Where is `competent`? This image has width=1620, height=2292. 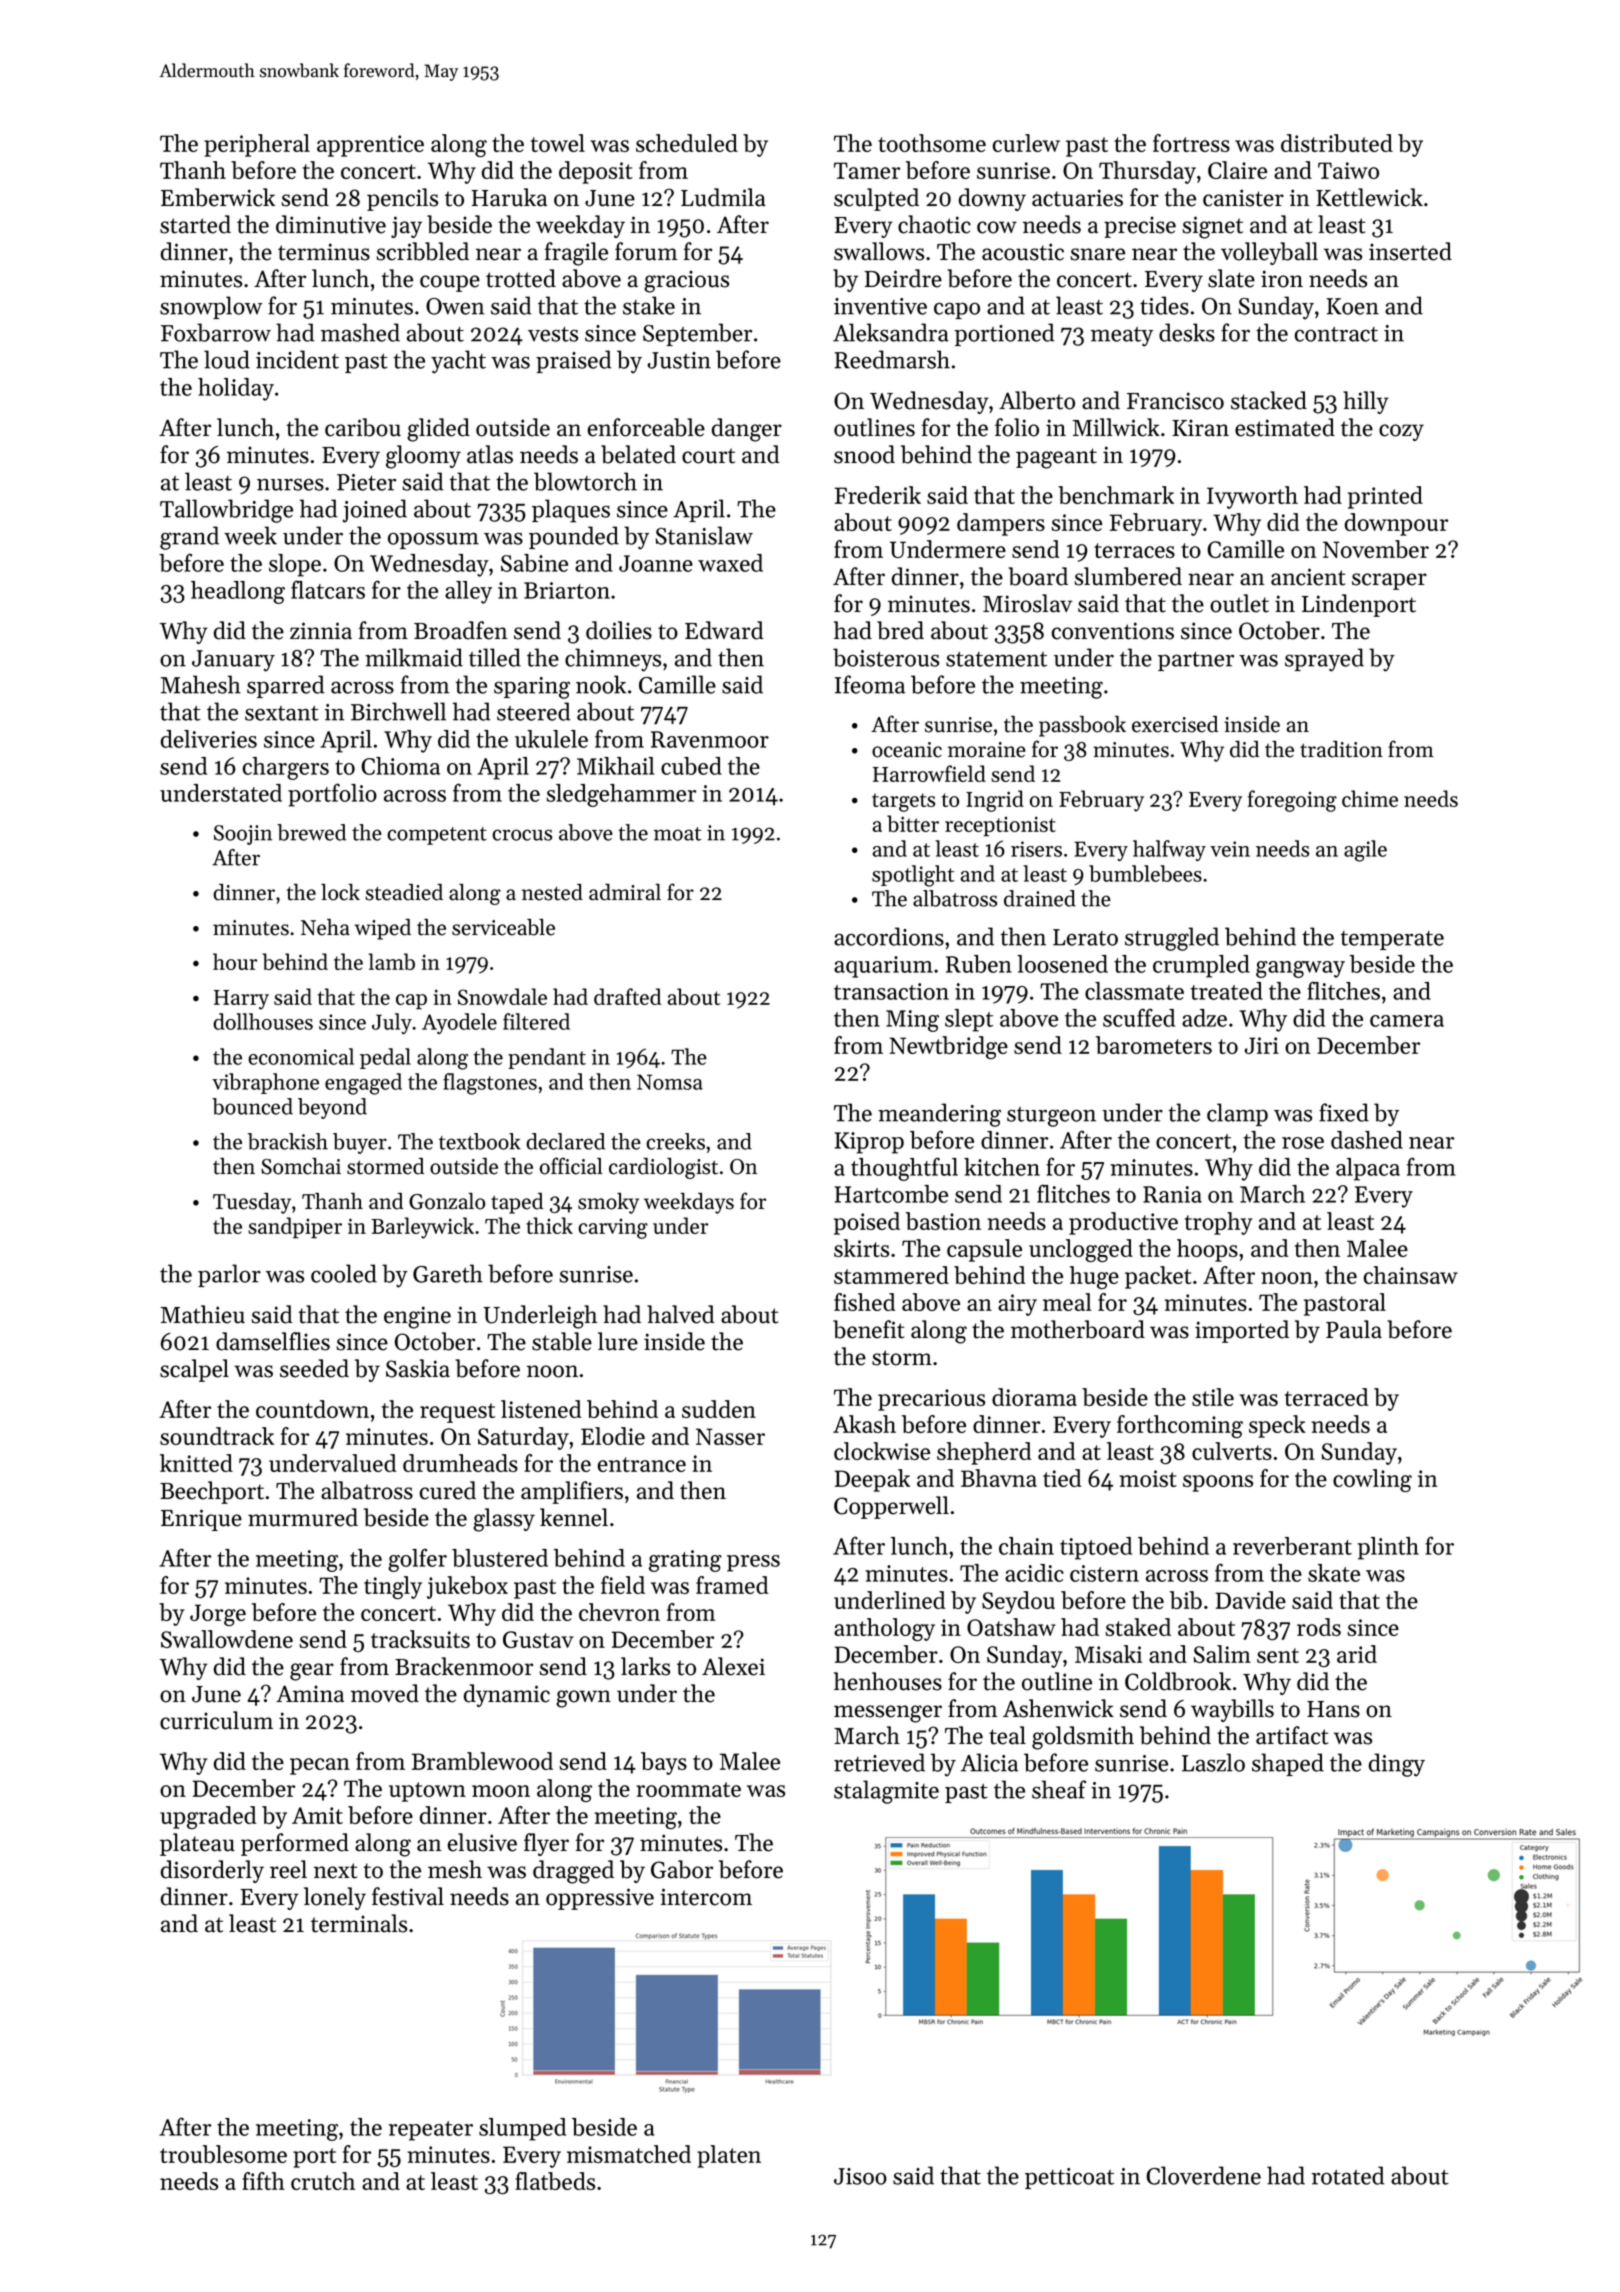 competent is located at coordinates (437, 836).
